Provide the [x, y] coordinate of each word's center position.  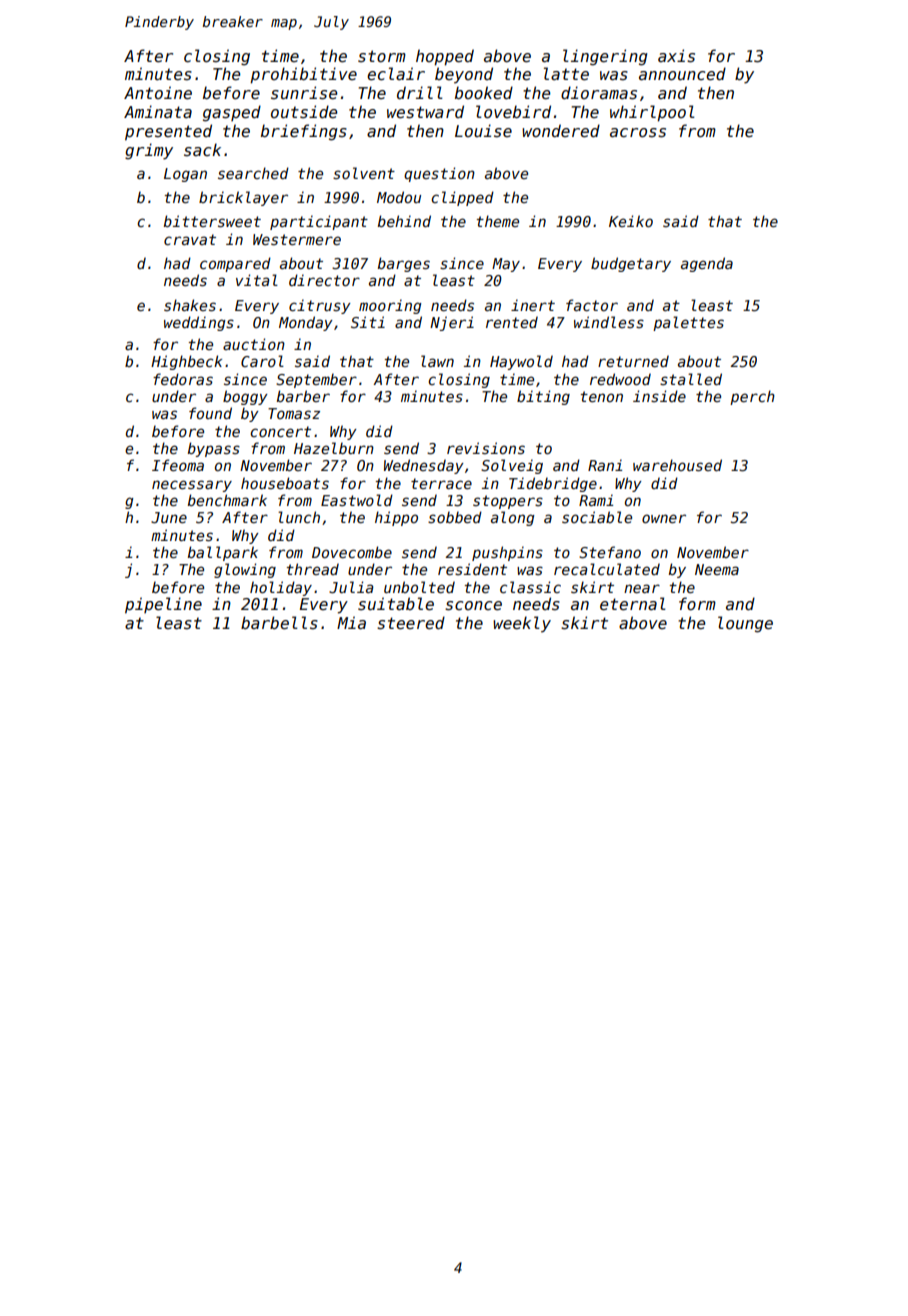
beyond [464, 75]
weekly [522, 624]
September [316, 380]
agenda [707, 264]
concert [280, 431]
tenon [601, 396]
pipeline [163, 605]
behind [404, 221]
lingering [605, 57]
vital [257, 280]
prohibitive [303, 75]
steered [411, 623]
